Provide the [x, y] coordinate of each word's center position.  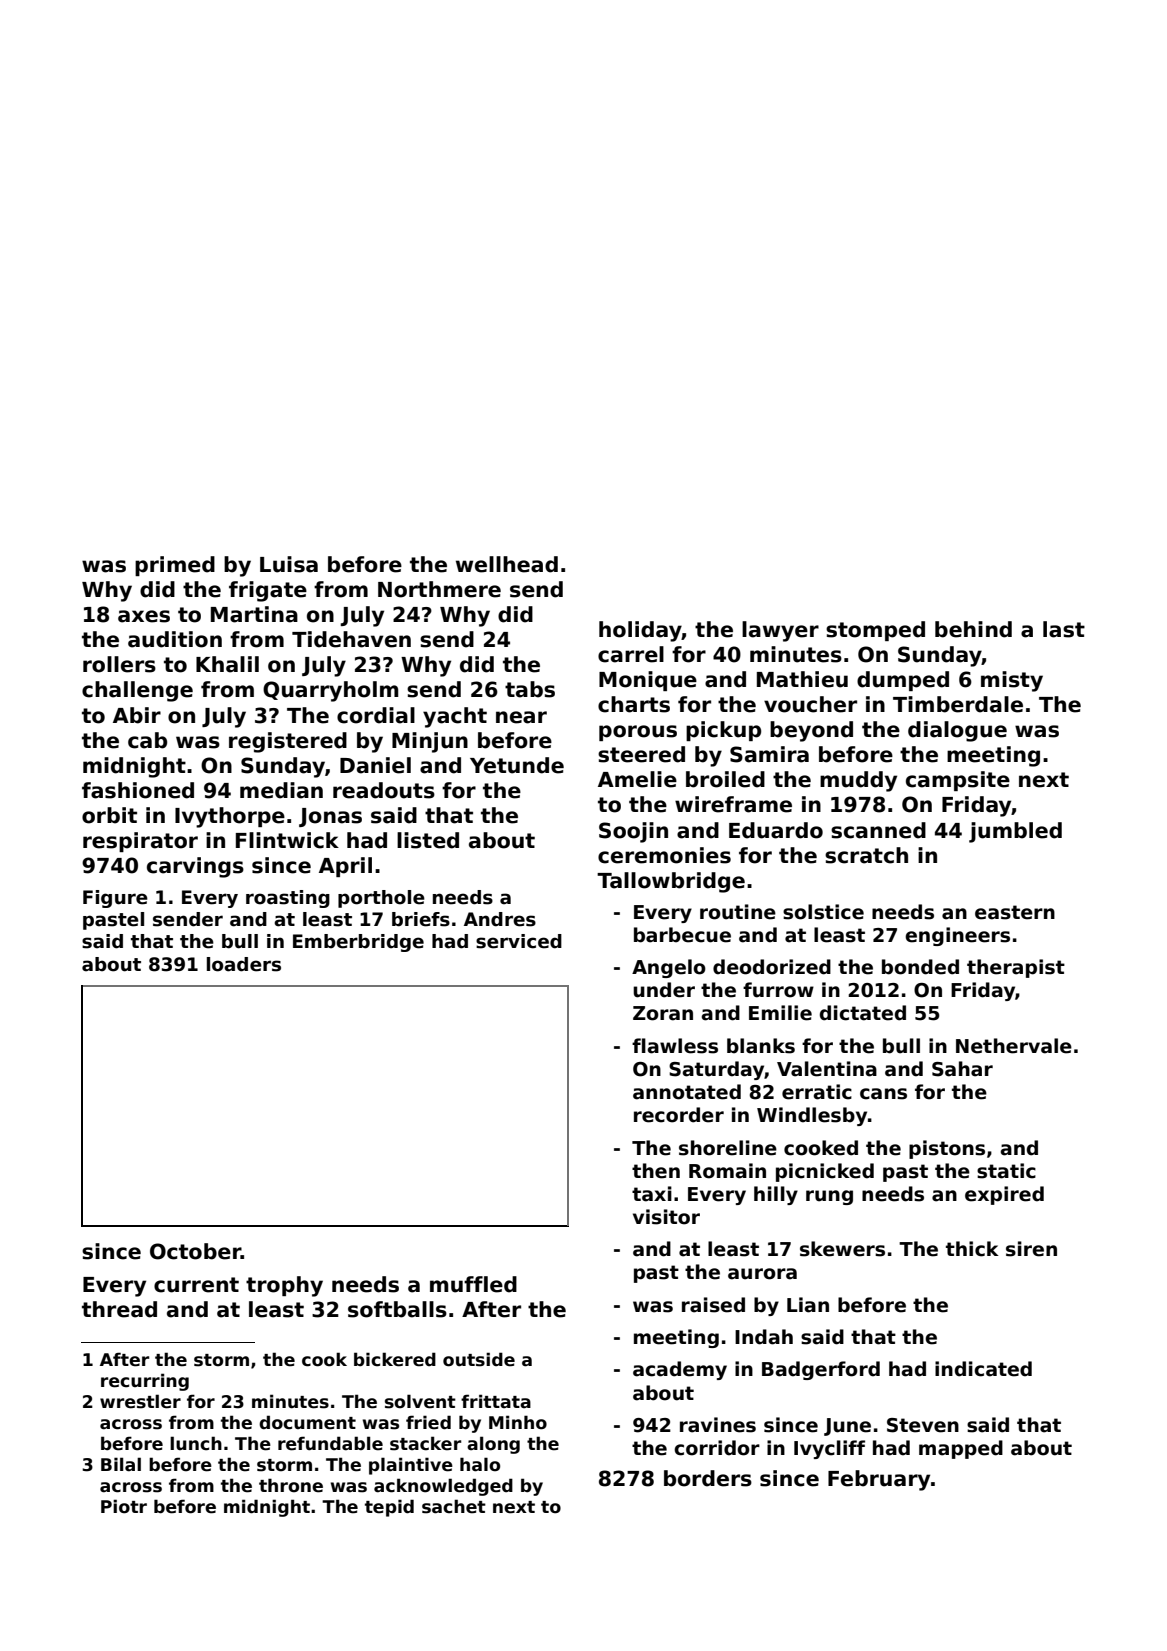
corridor [717, 1448]
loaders [244, 964]
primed [175, 566]
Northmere [439, 589]
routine [738, 912]
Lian [808, 1305]
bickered [395, 1359]
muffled [473, 1284]
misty [1012, 681]
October [195, 1251]
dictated [863, 1013]
